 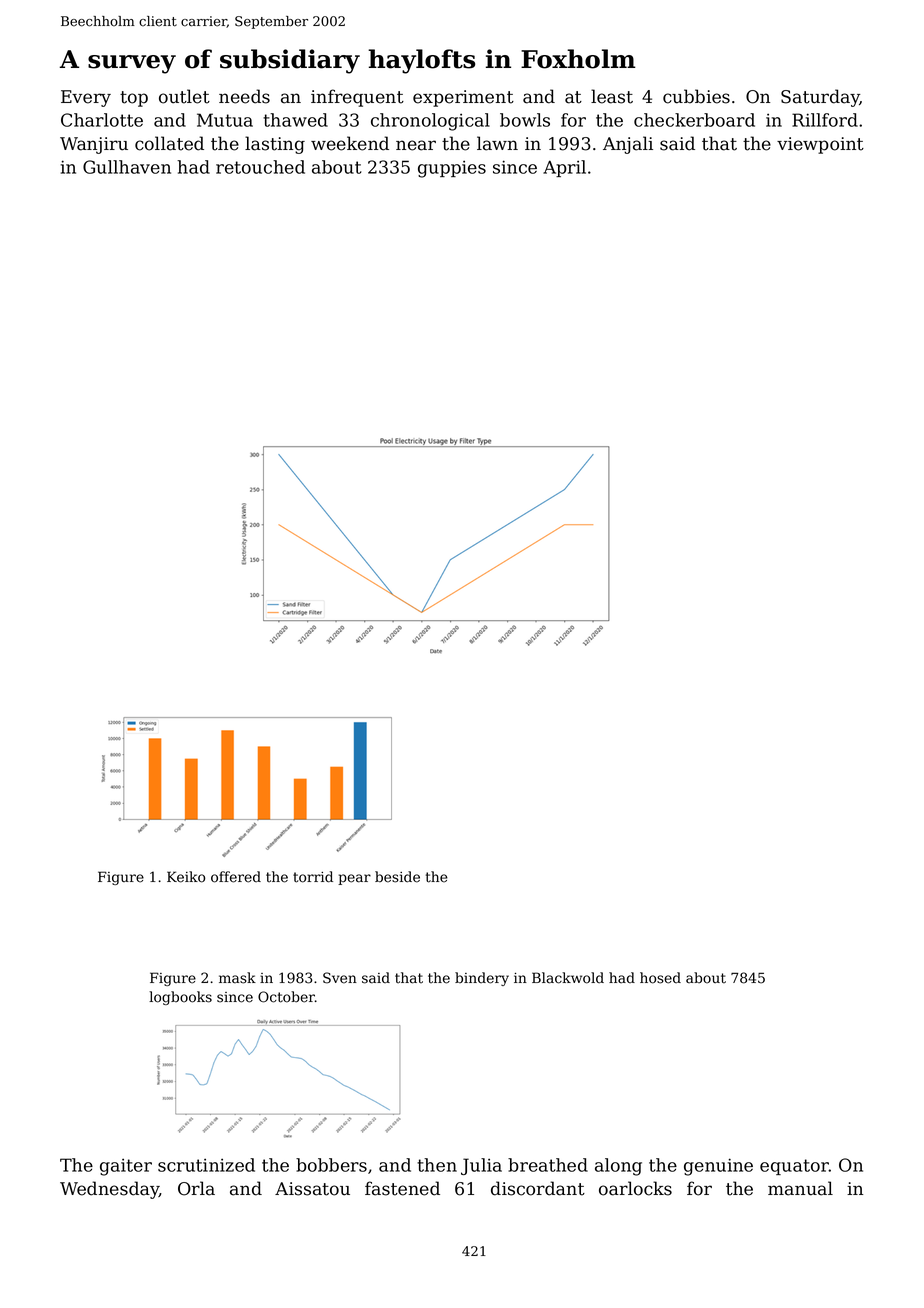 What do you see at coordinates (397, 877) in the screenshot?
I see `beside` at bounding box center [397, 877].
